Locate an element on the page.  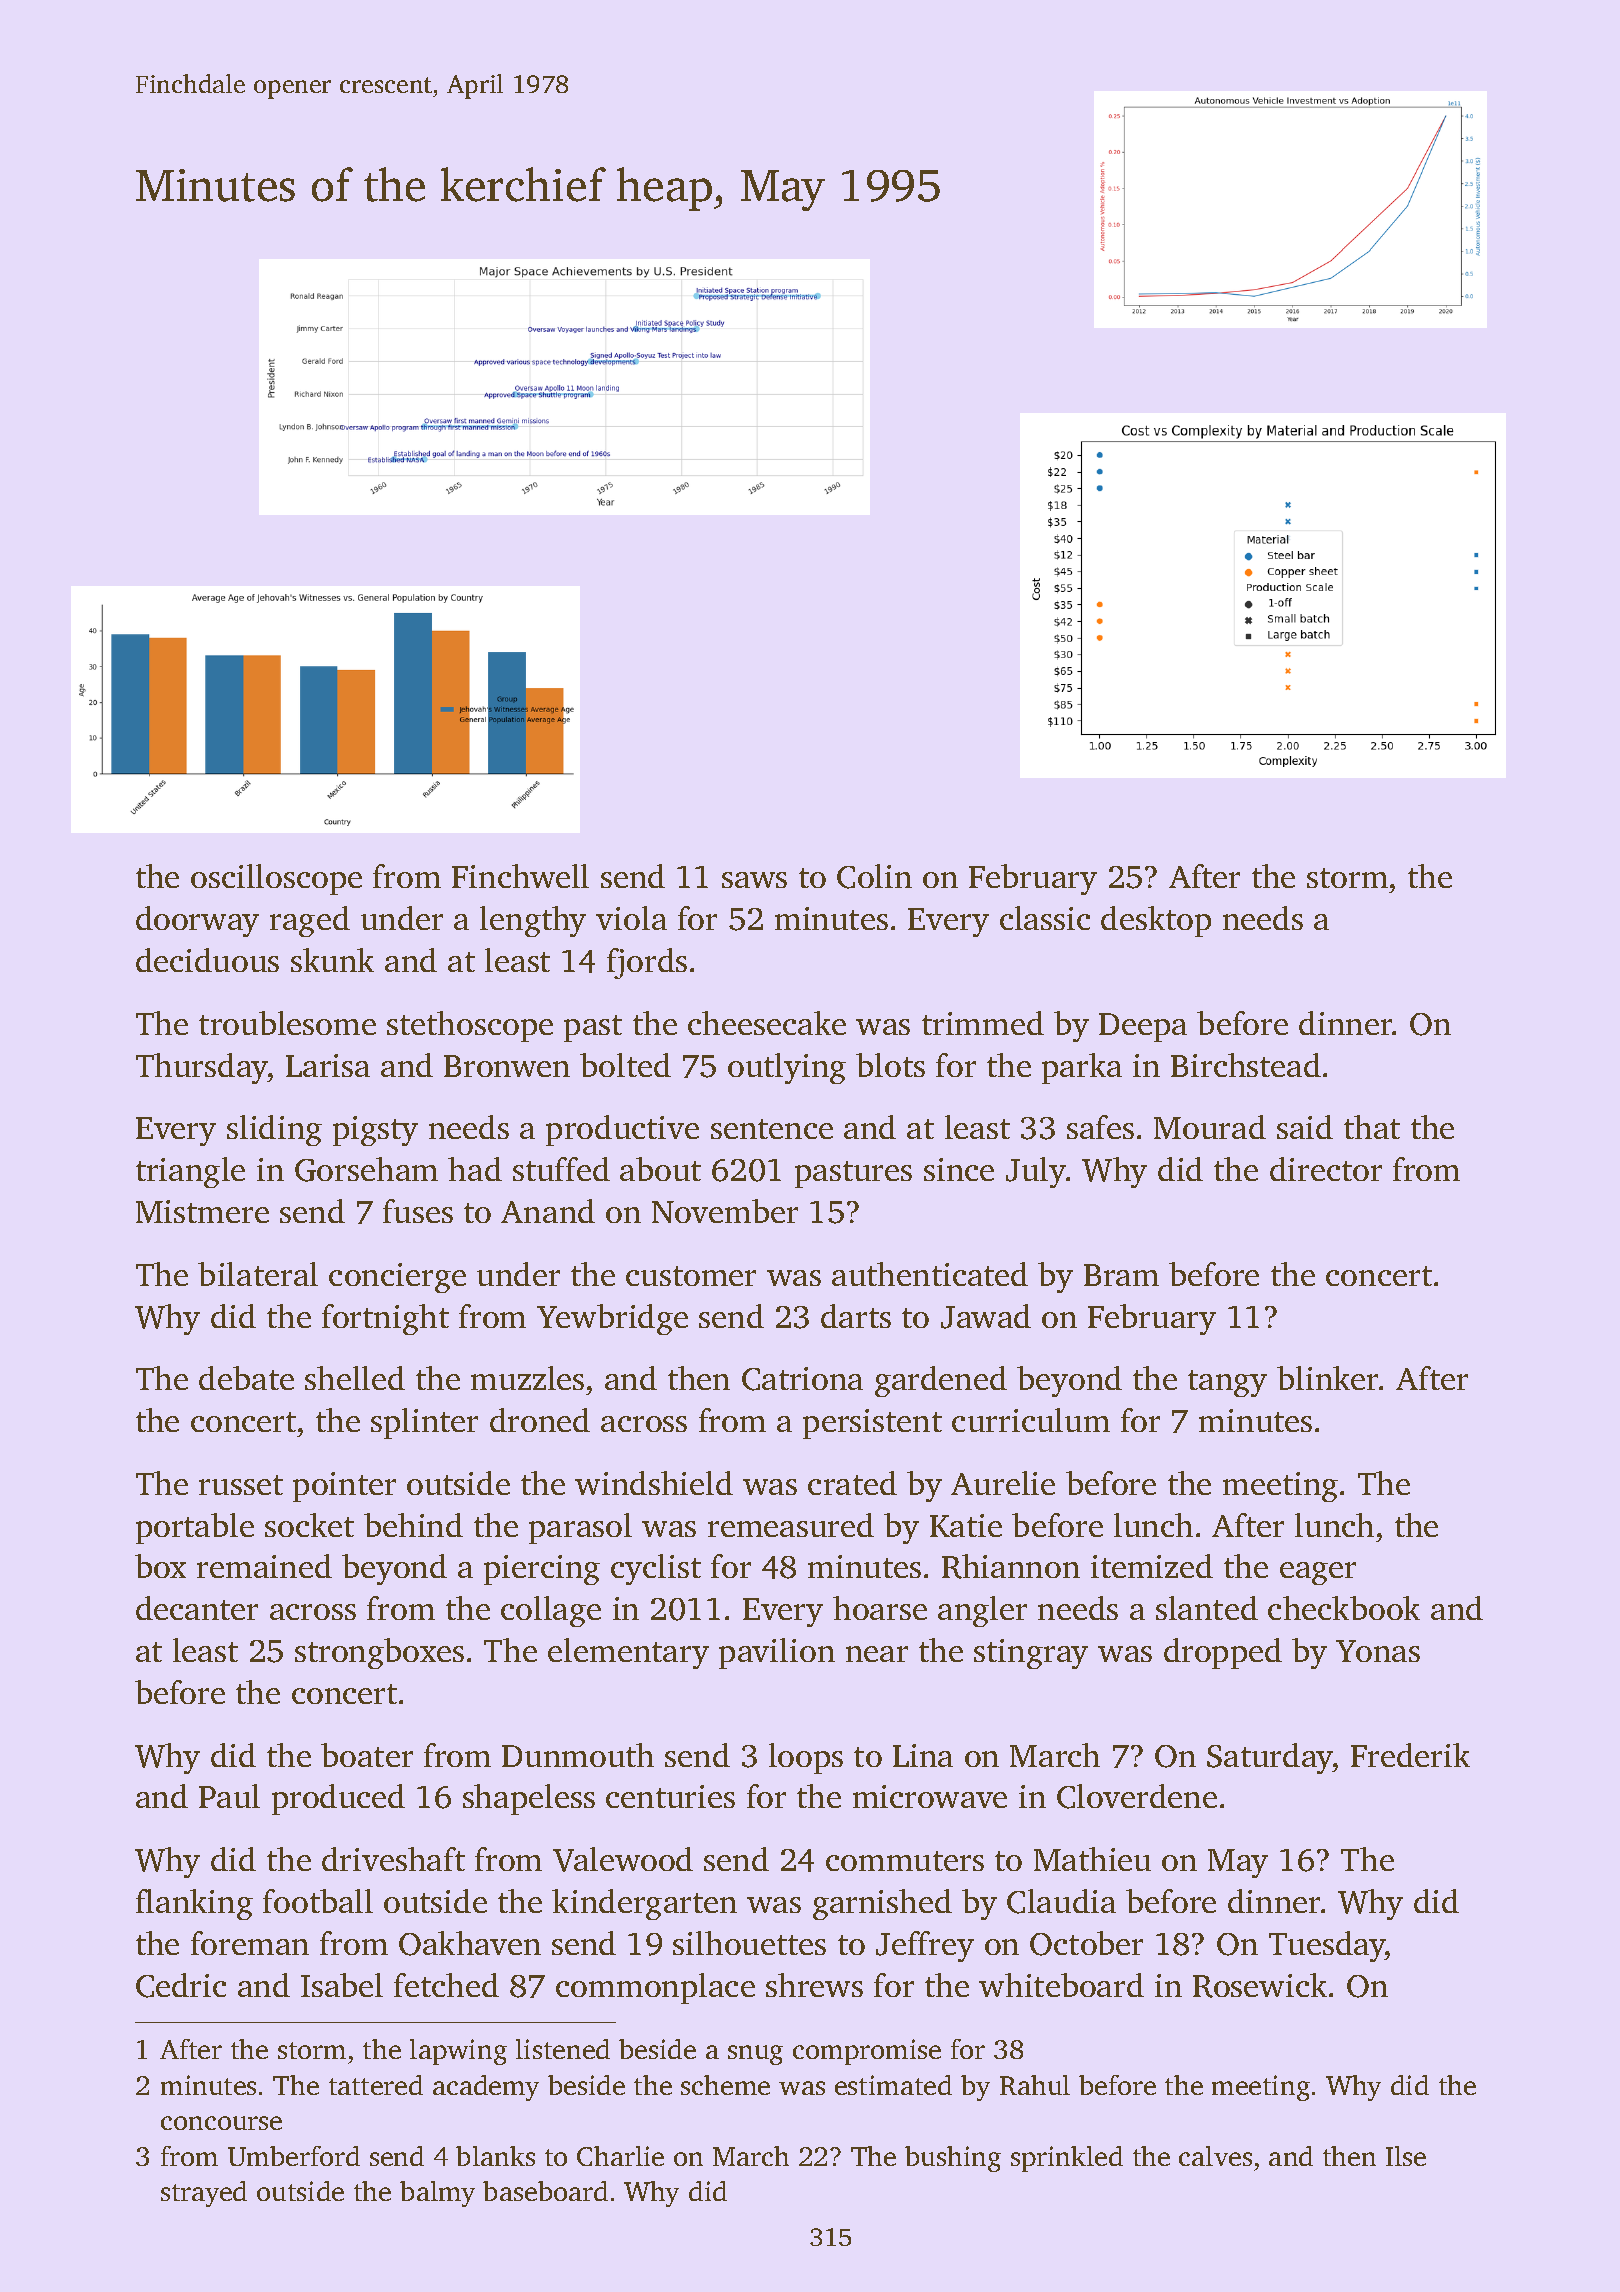
russet is located at coordinates (241, 1485).
